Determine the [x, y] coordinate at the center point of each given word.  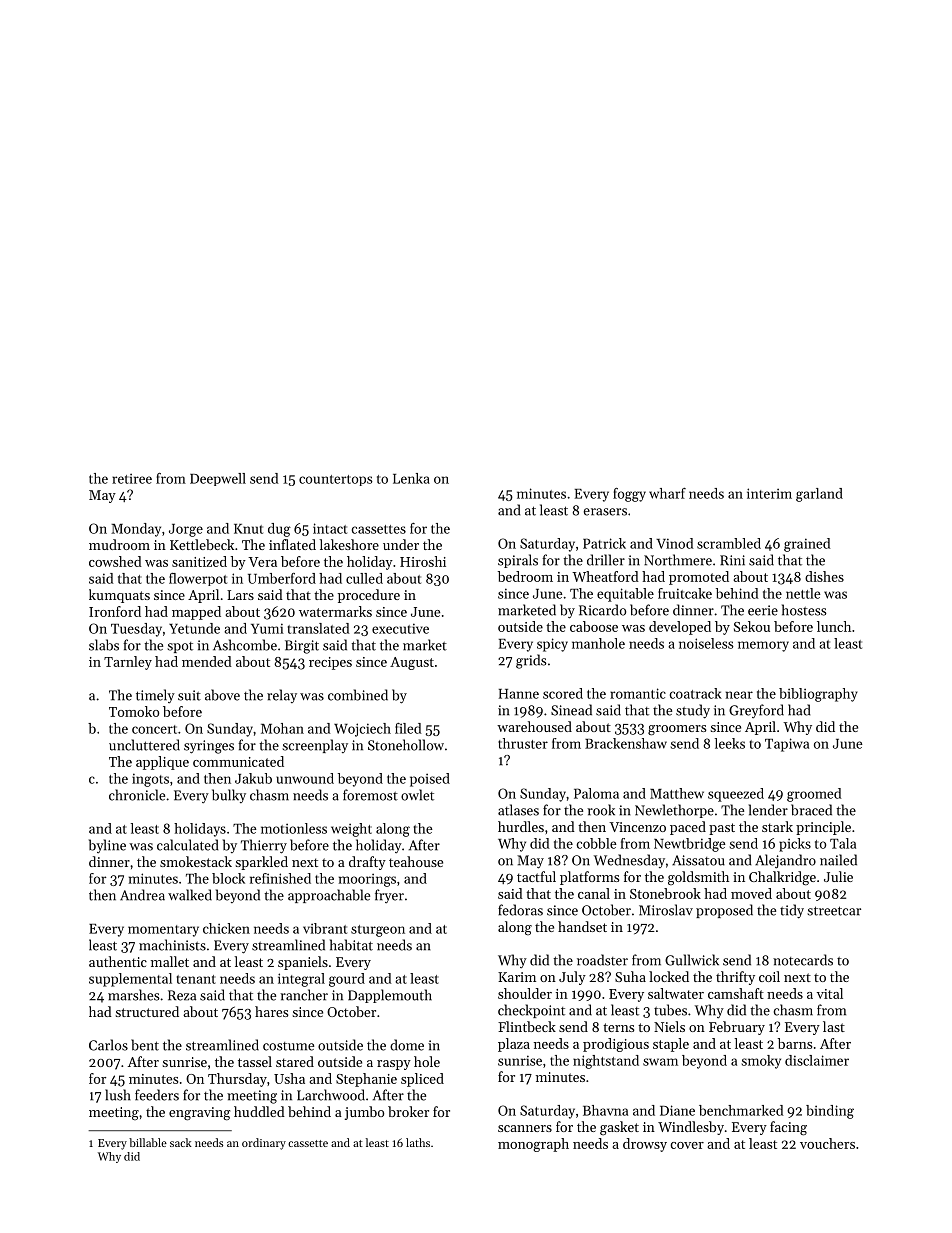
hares [271, 1011]
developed [680, 628]
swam [660, 1062]
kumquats [119, 596]
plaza [514, 1045]
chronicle [137, 795]
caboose [594, 626]
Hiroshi [423, 561]
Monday [136, 530]
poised [430, 780]
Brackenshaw [626, 743]
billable [148, 1142]
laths [418, 1142]
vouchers [827, 1143]
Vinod [675, 543]
